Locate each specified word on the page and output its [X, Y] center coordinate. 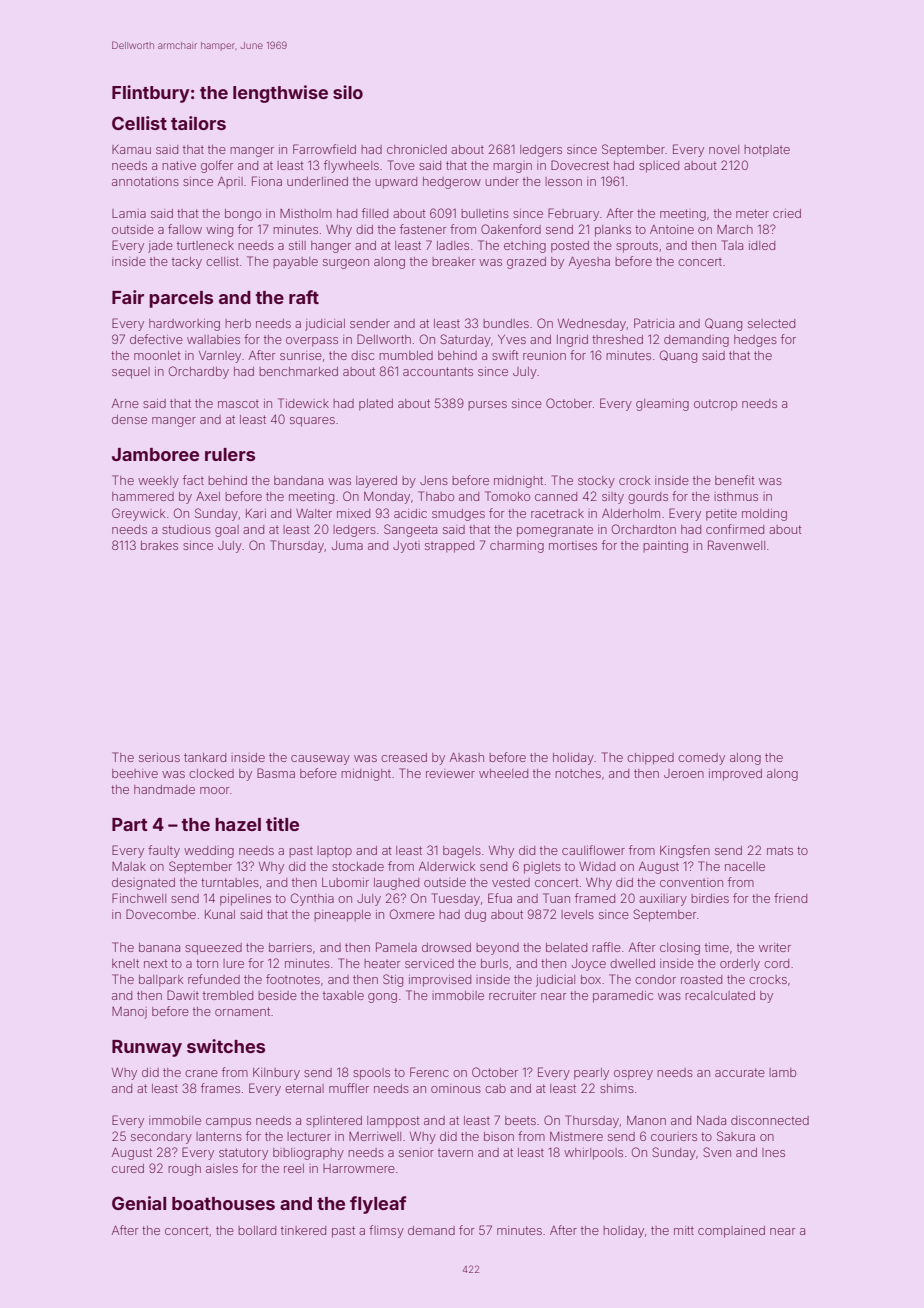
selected [771, 323]
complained [731, 1232]
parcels [181, 299]
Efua [500, 898]
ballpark [161, 981]
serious [159, 757]
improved [735, 775]
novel [724, 149]
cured [128, 1168]
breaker [453, 261]
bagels [462, 852]
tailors [198, 123]
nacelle [745, 866]
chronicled [417, 149]
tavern [455, 1153]
